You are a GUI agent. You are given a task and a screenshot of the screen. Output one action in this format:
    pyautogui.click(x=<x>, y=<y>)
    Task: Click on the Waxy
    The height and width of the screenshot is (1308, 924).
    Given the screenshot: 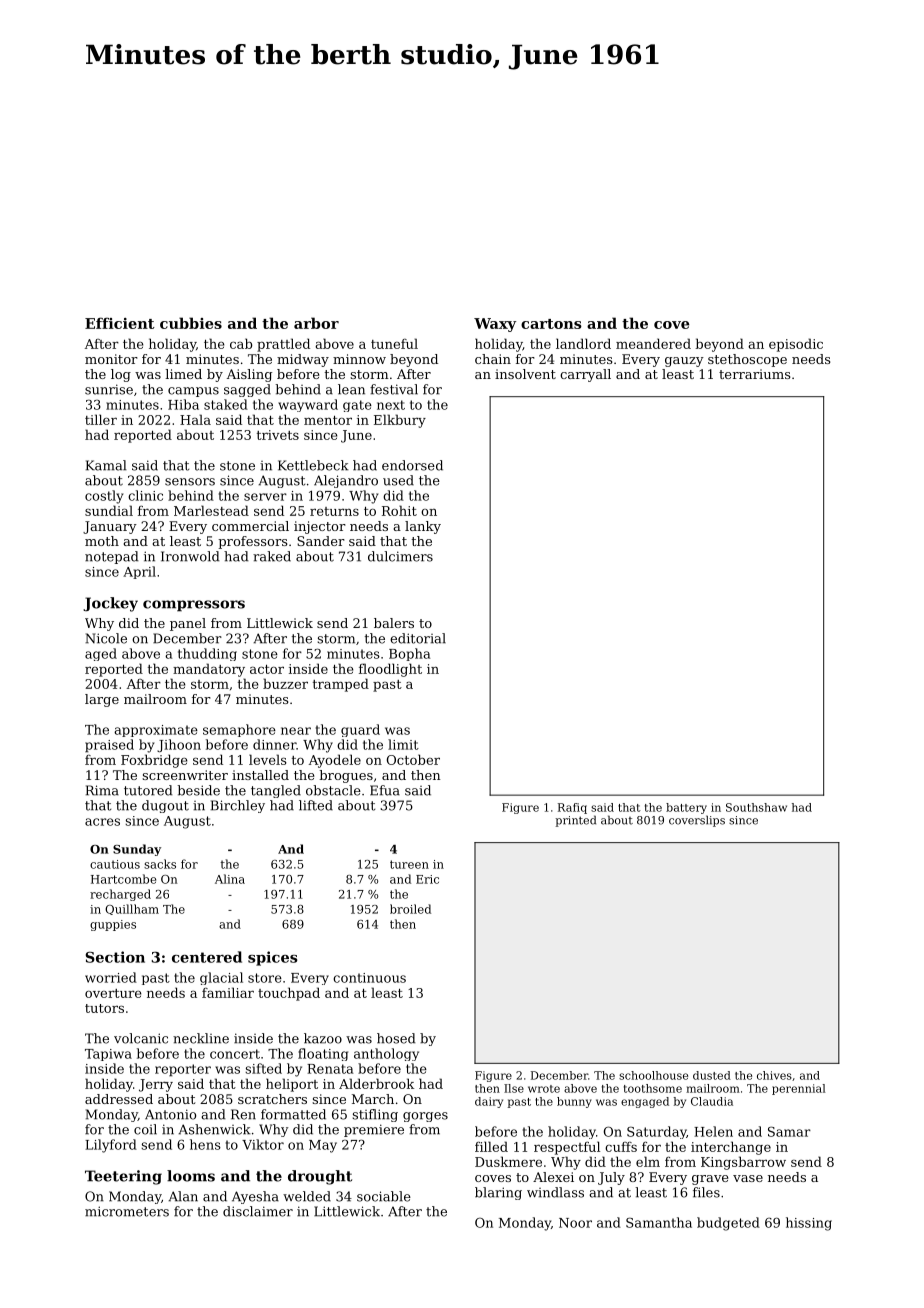 What is the action you would take?
    pyautogui.click(x=495, y=325)
